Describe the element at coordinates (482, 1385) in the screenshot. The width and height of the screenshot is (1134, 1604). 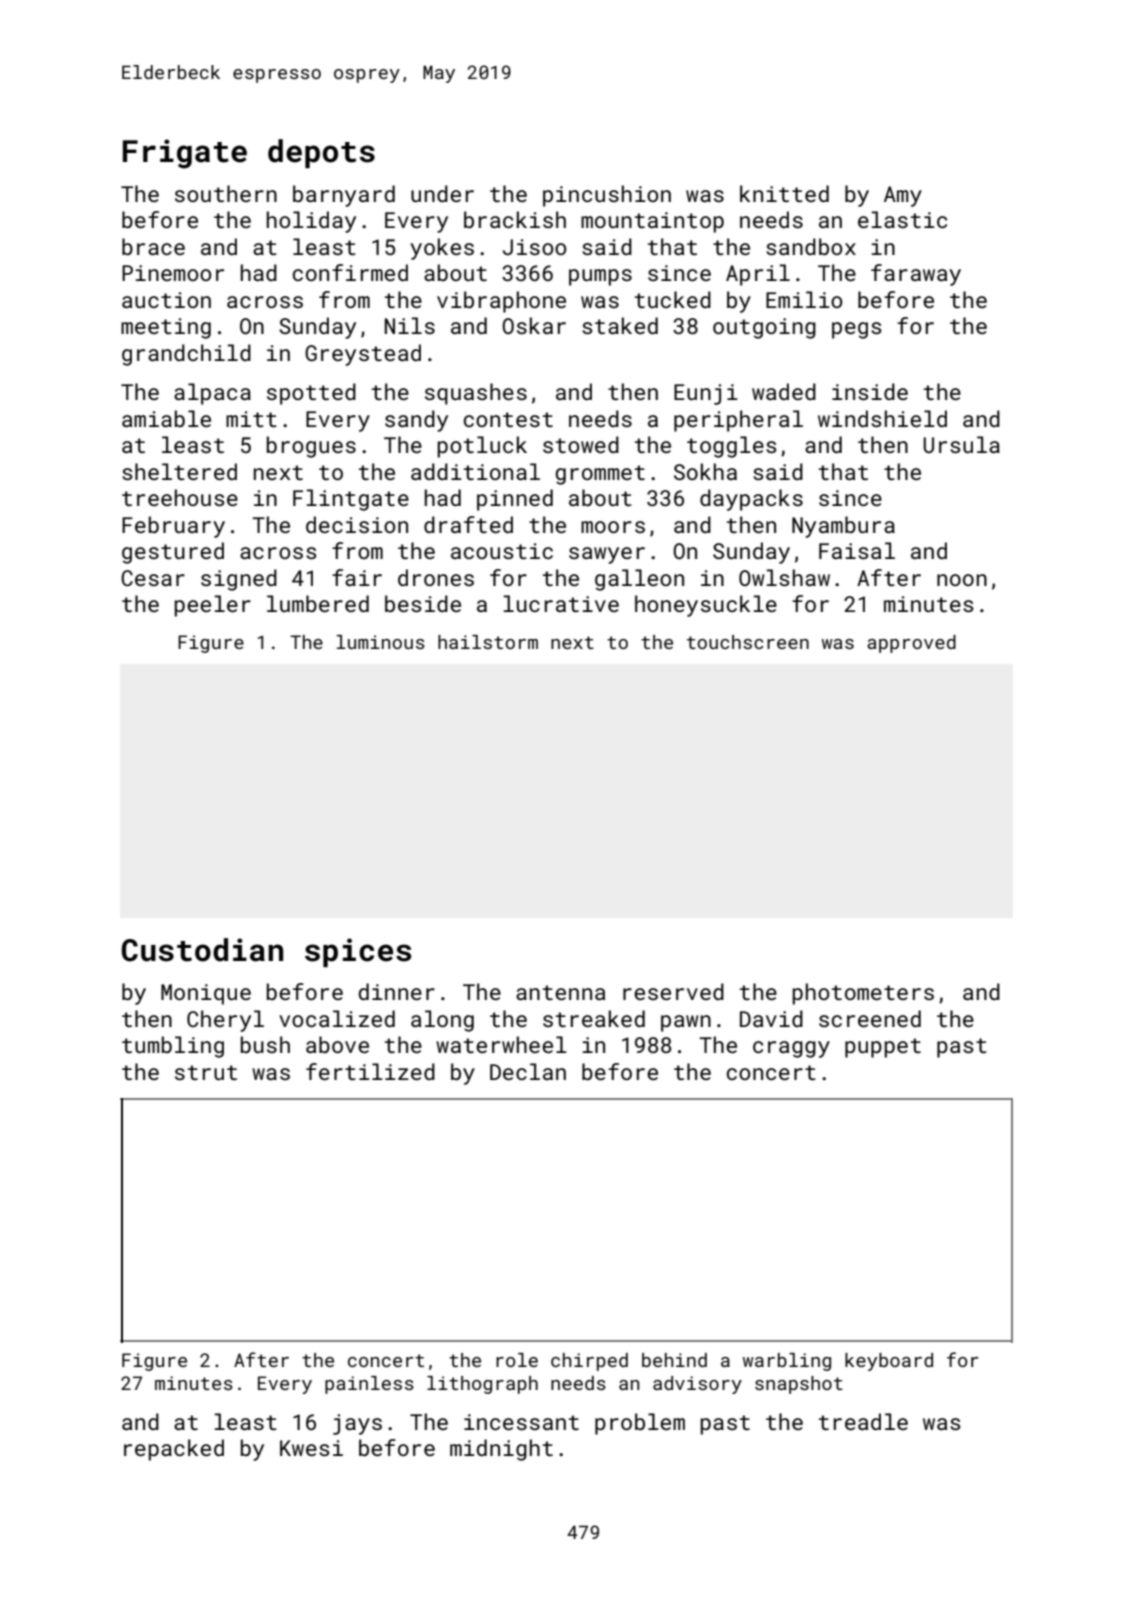
I see `lithograph` at that location.
